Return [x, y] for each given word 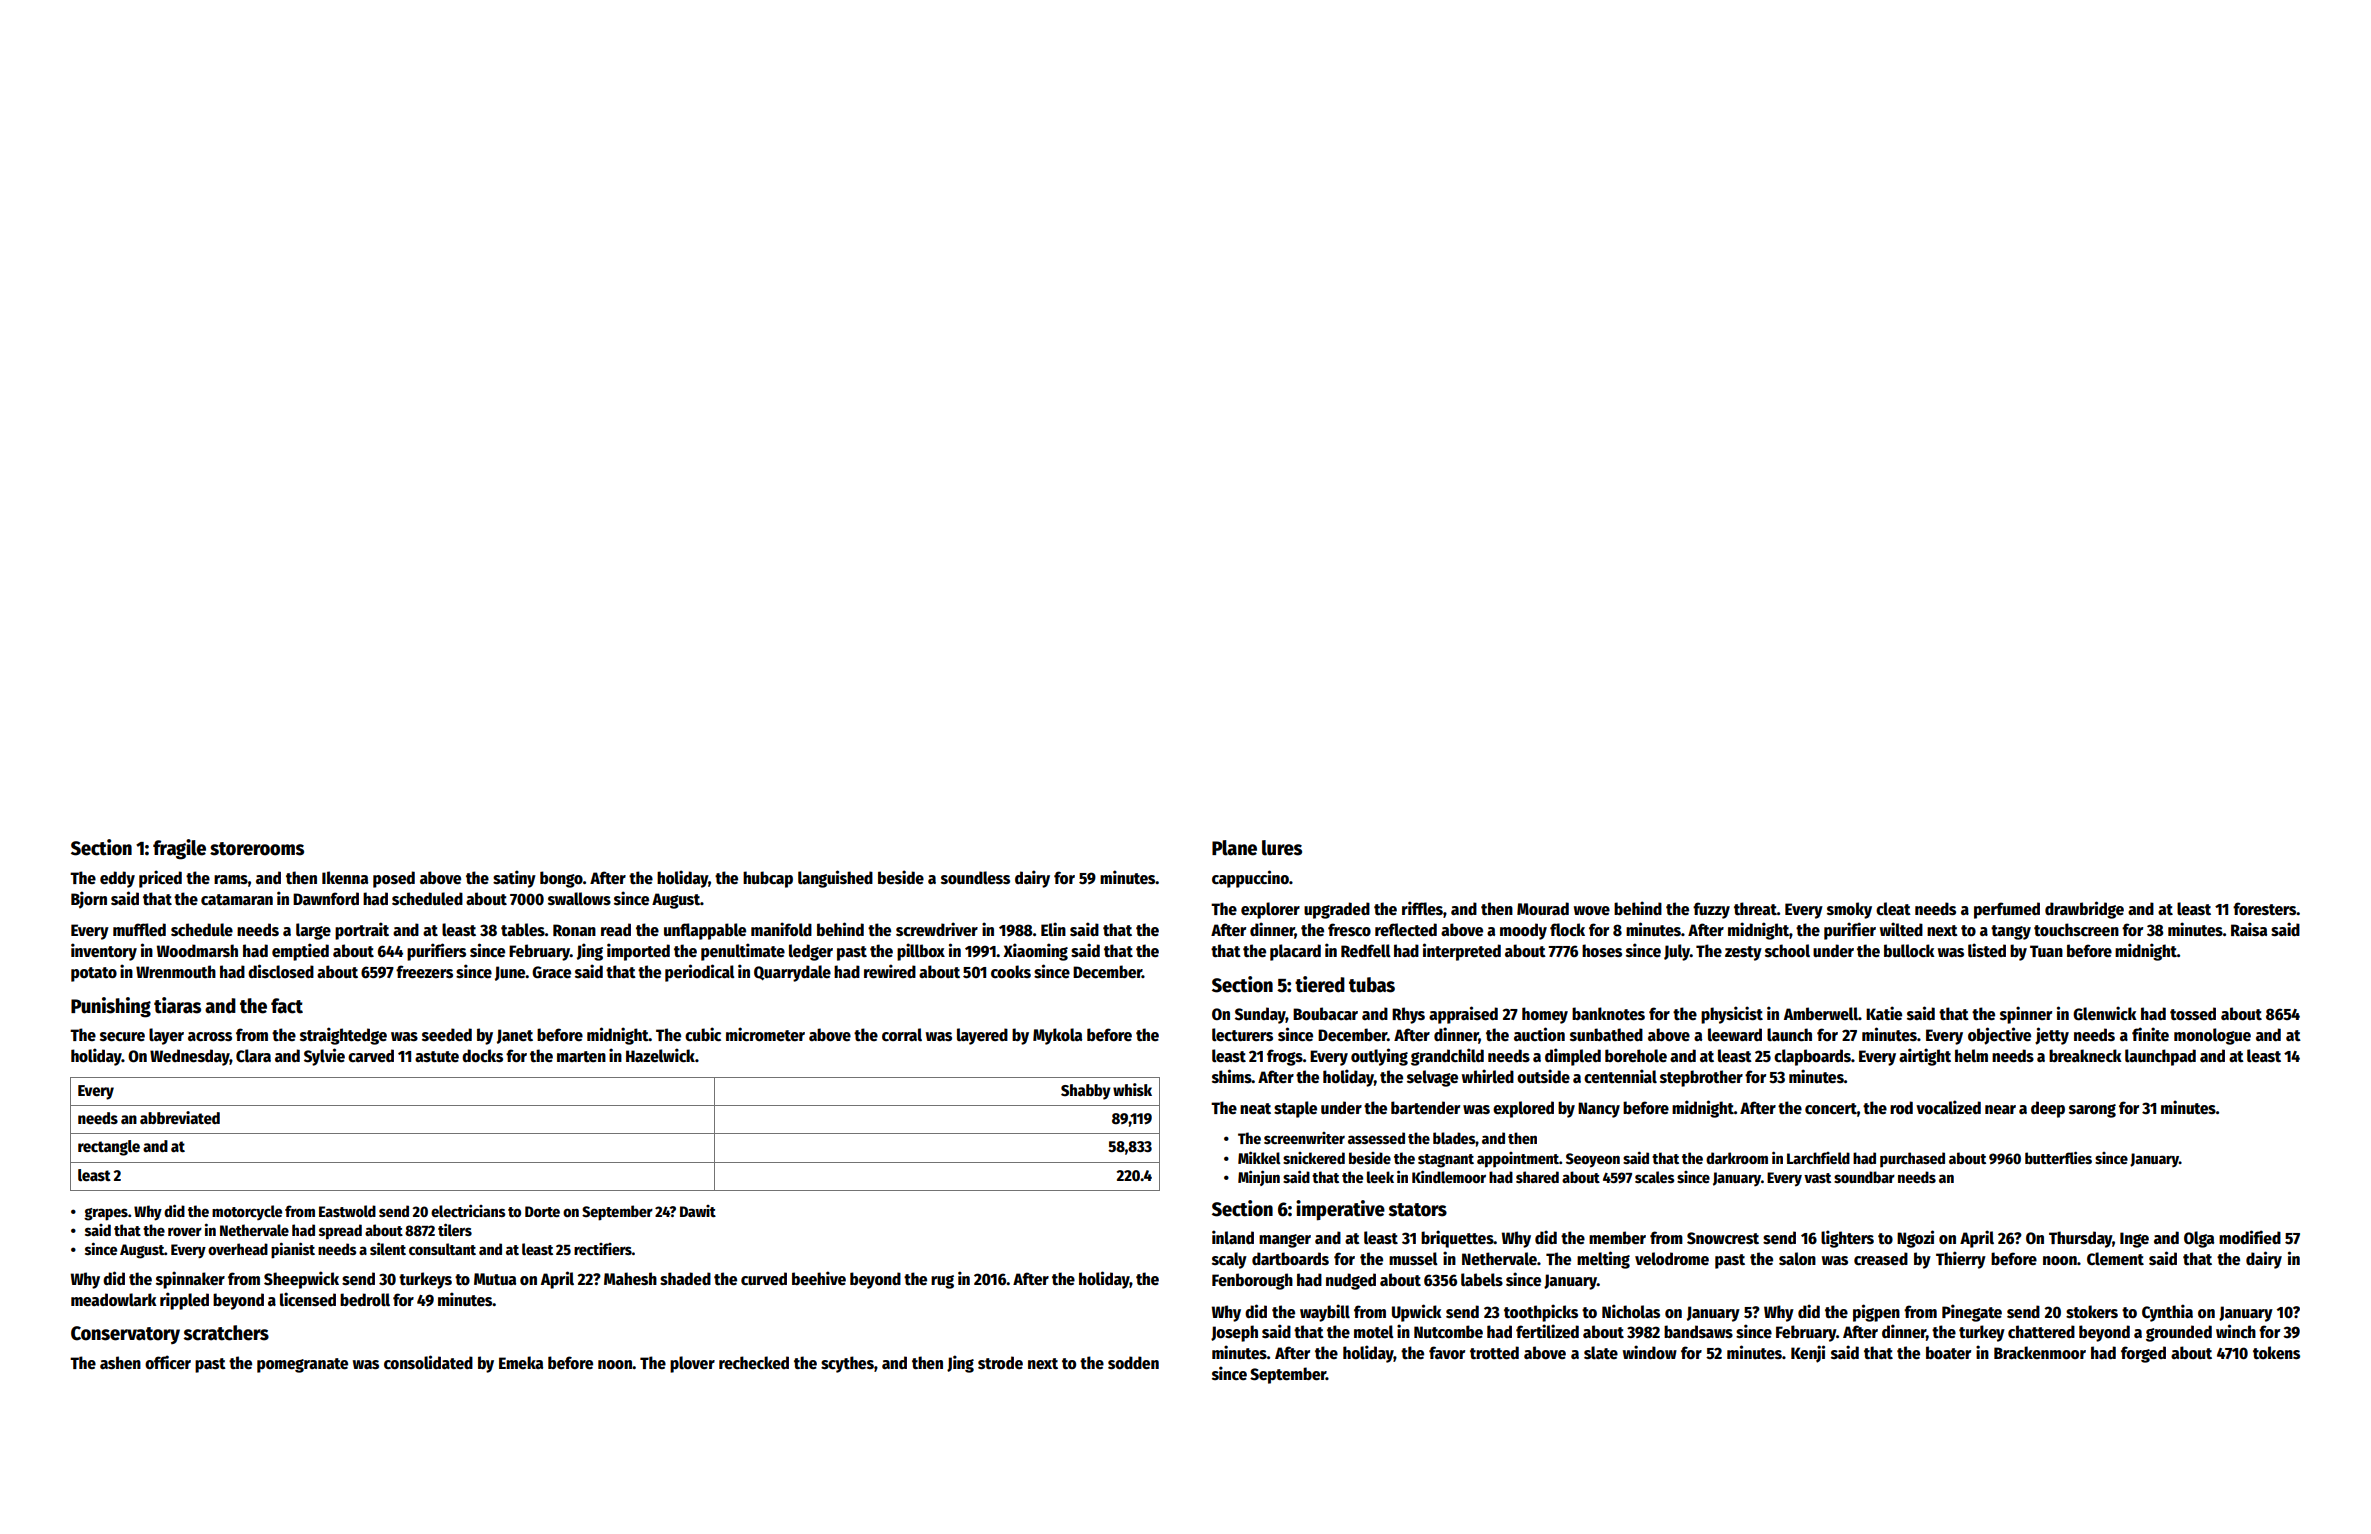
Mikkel [1259, 1157]
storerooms [257, 849]
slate [1601, 1352]
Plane [1234, 848]
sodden [1133, 1363]
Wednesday [190, 1057]
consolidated [428, 1362]
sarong [2092, 1111]
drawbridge [2084, 910]
